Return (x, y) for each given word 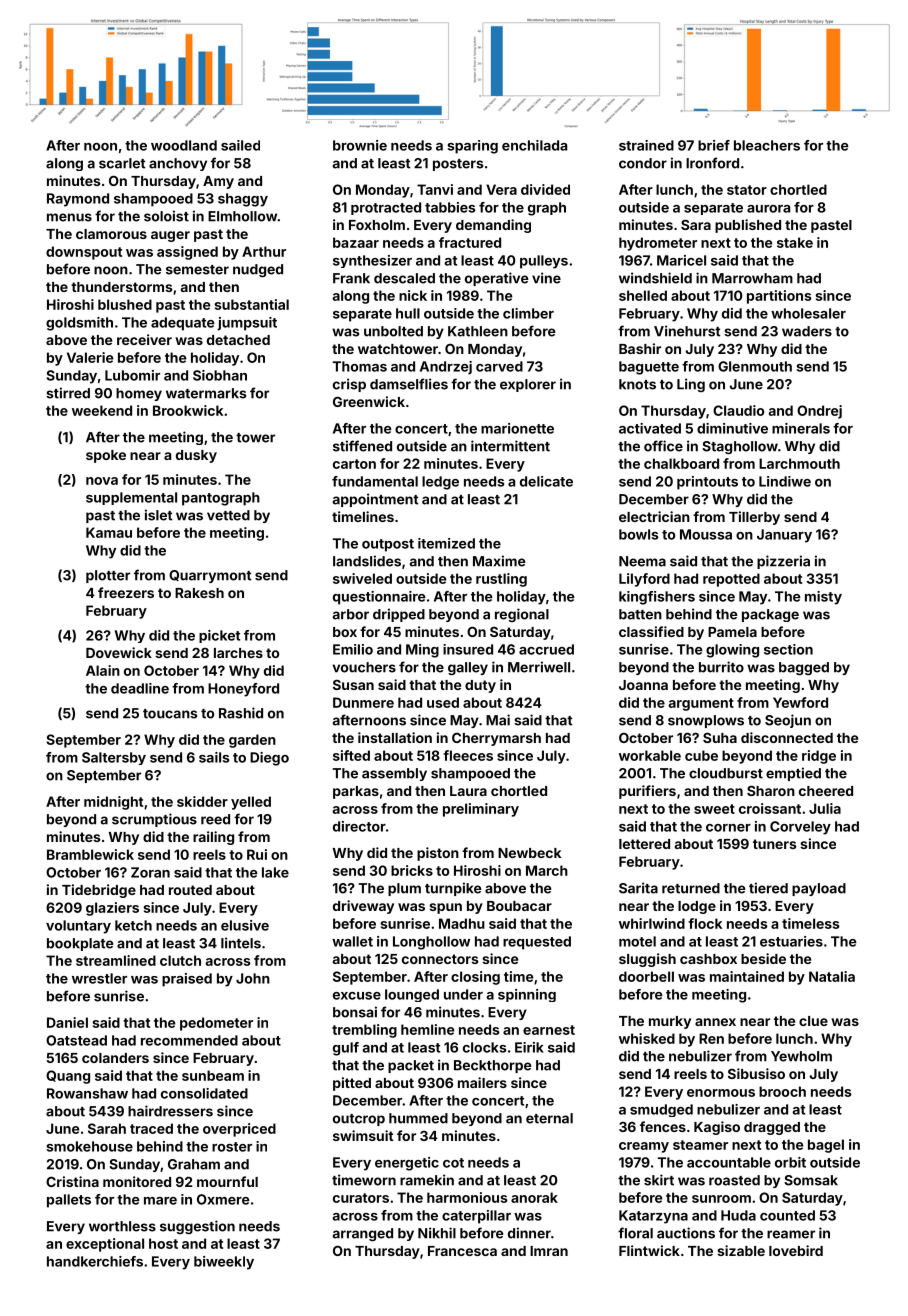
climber (528, 313)
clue (813, 1021)
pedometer (216, 1024)
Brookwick (188, 410)
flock (705, 923)
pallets (69, 1201)
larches (238, 653)
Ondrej (819, 412)
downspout (84, 253)
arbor (351, 614)
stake (795, 242)
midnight (113, 803)
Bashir (640, 348)
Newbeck (529, 853)
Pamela (732, 632)
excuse (357, 996)
